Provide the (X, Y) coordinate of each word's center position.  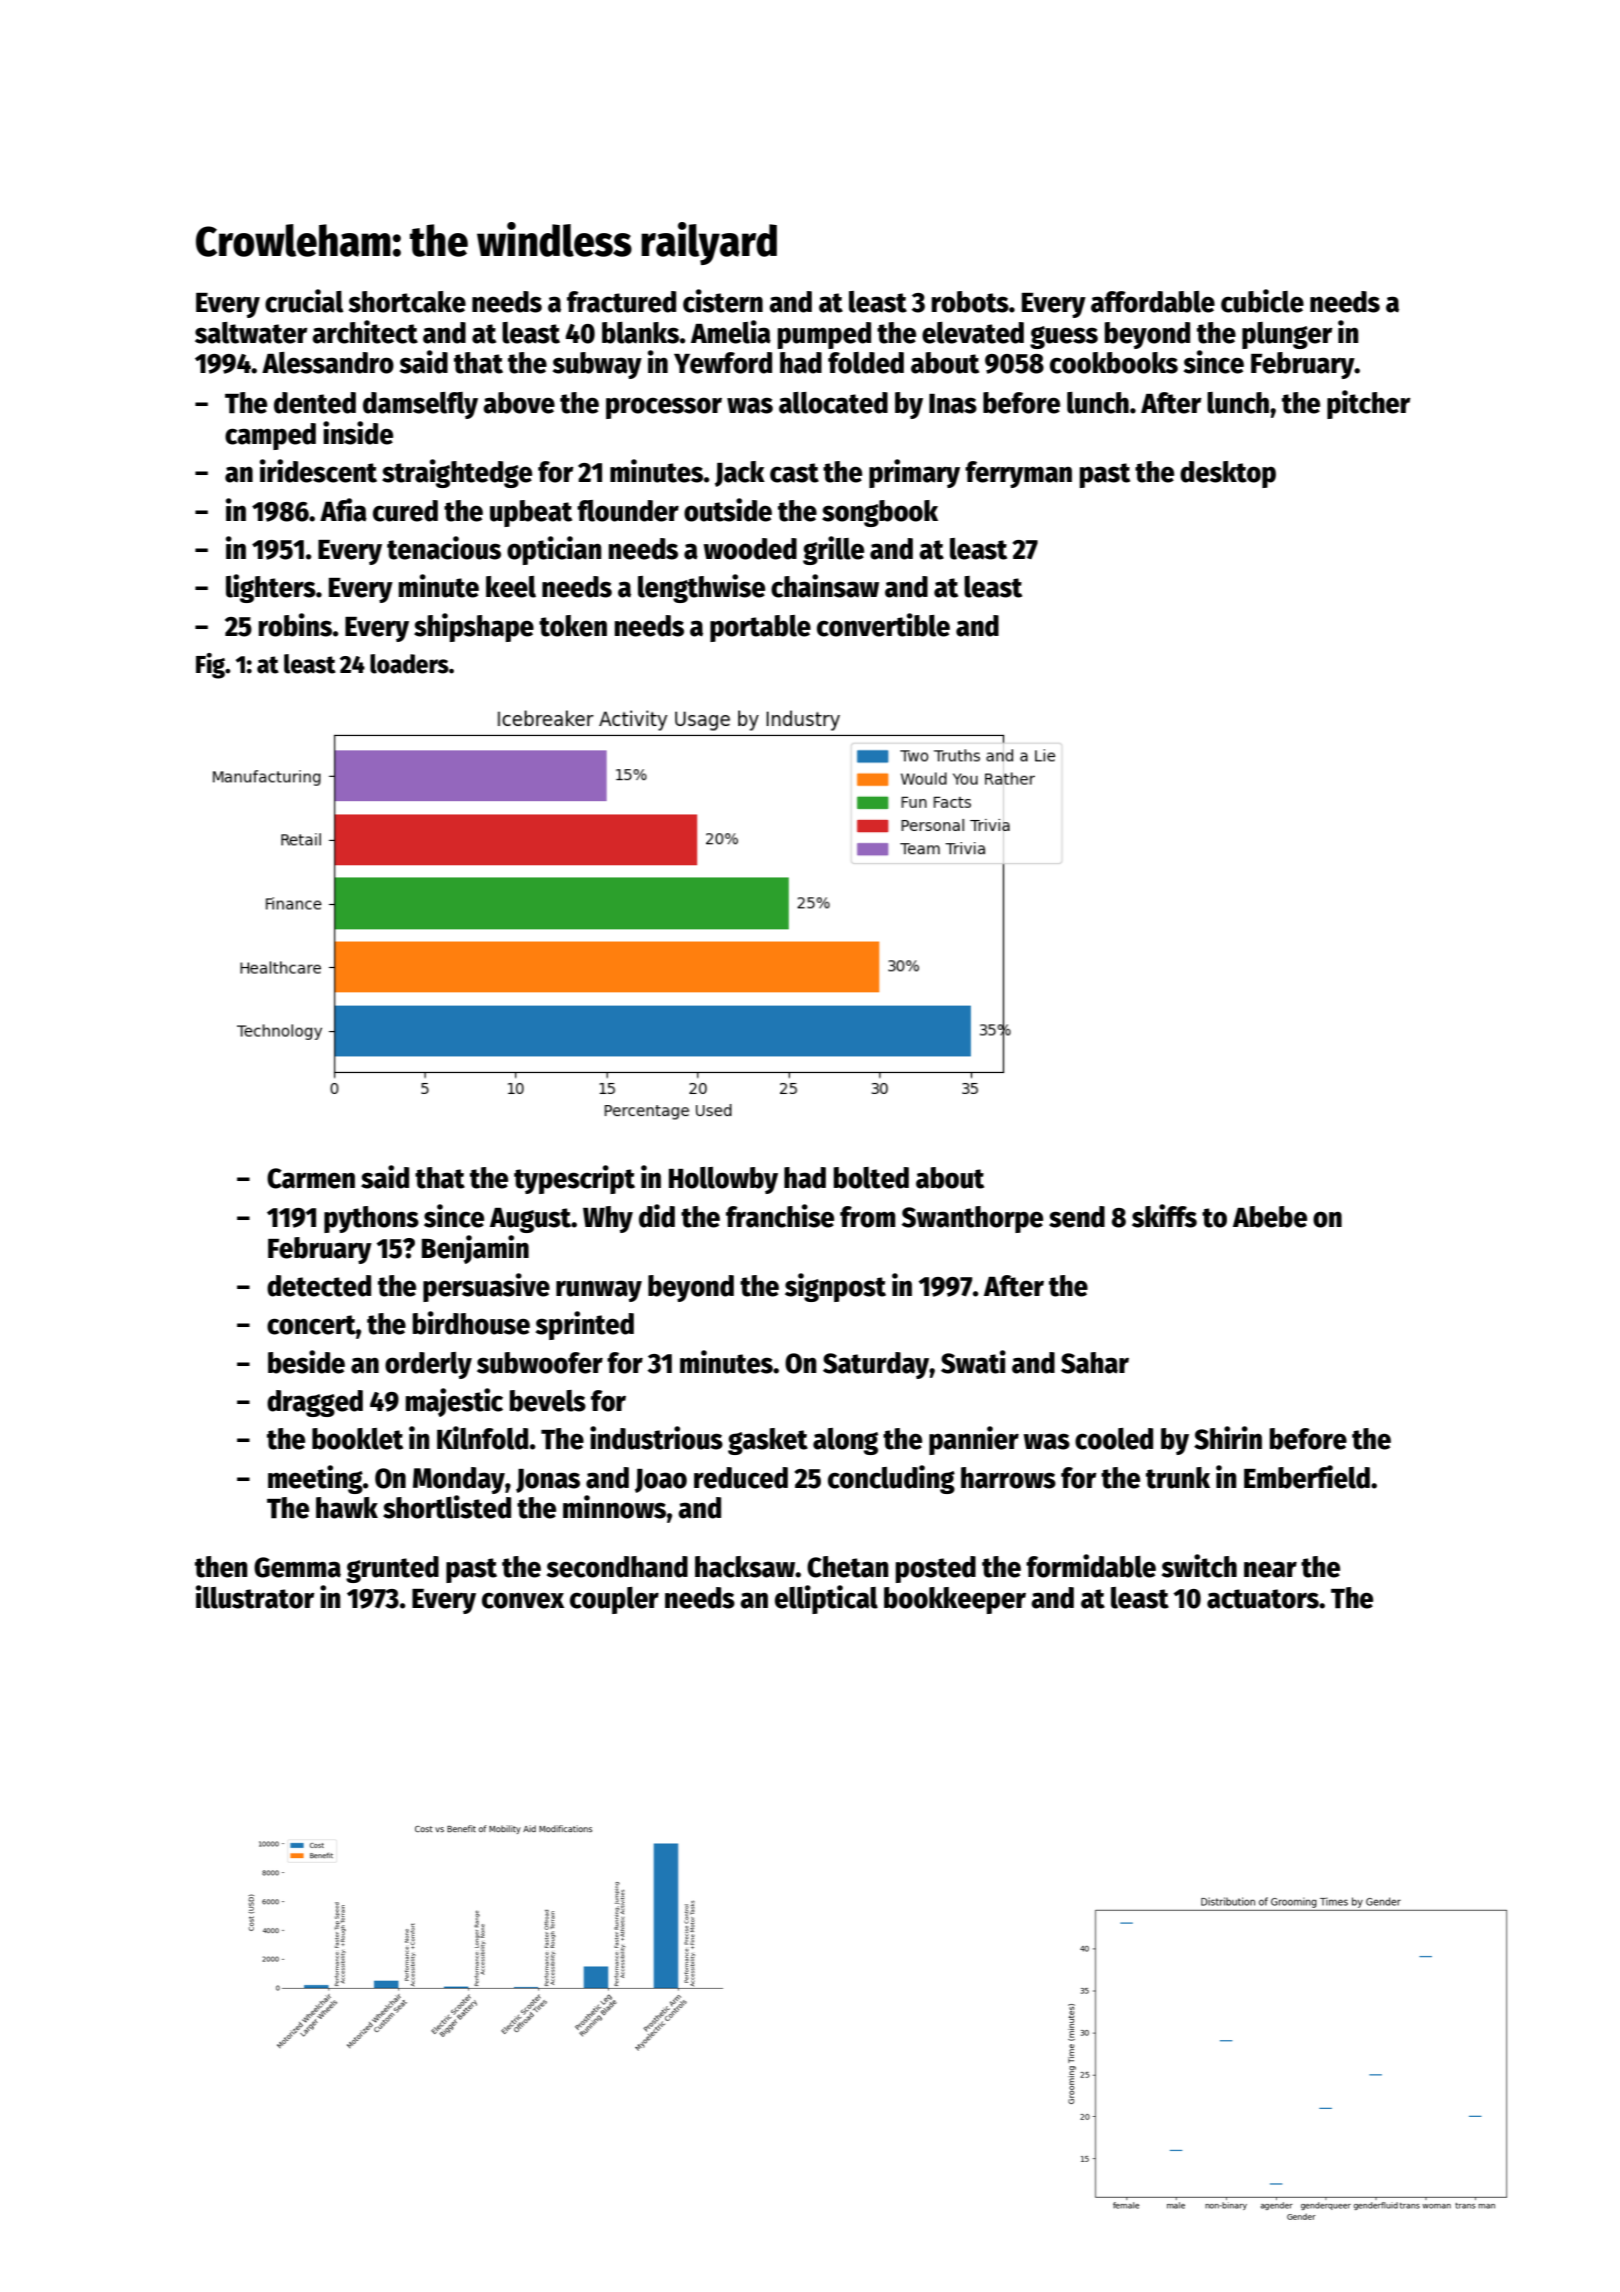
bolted (871, 1178)
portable (760, 628)
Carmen (311, 1178)
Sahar (1095, 1363)
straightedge (457, 473)
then (221, 1567)
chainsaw (825, 586)
